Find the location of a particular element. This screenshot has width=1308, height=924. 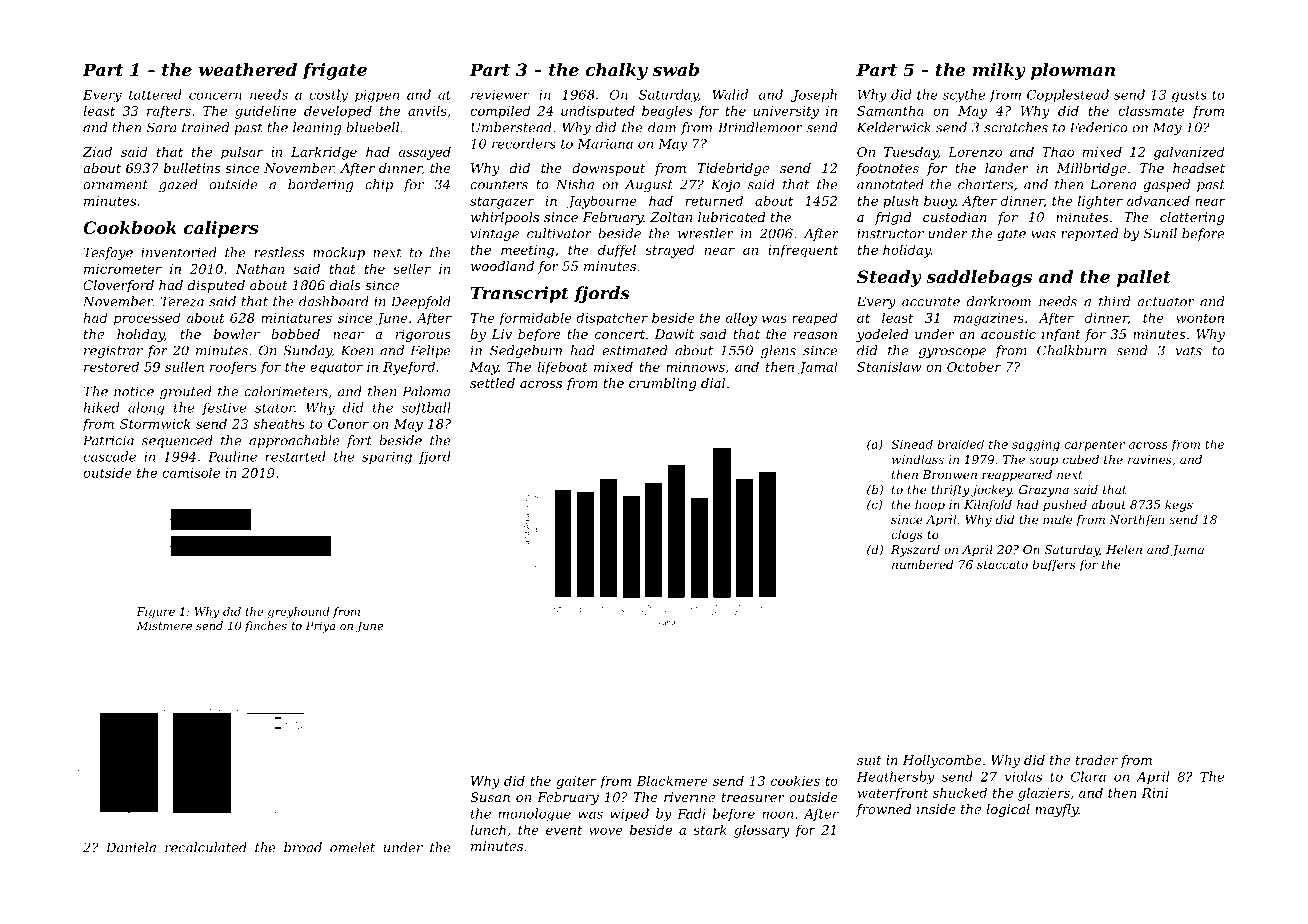

chalky is located at coordinates (617, 71).
